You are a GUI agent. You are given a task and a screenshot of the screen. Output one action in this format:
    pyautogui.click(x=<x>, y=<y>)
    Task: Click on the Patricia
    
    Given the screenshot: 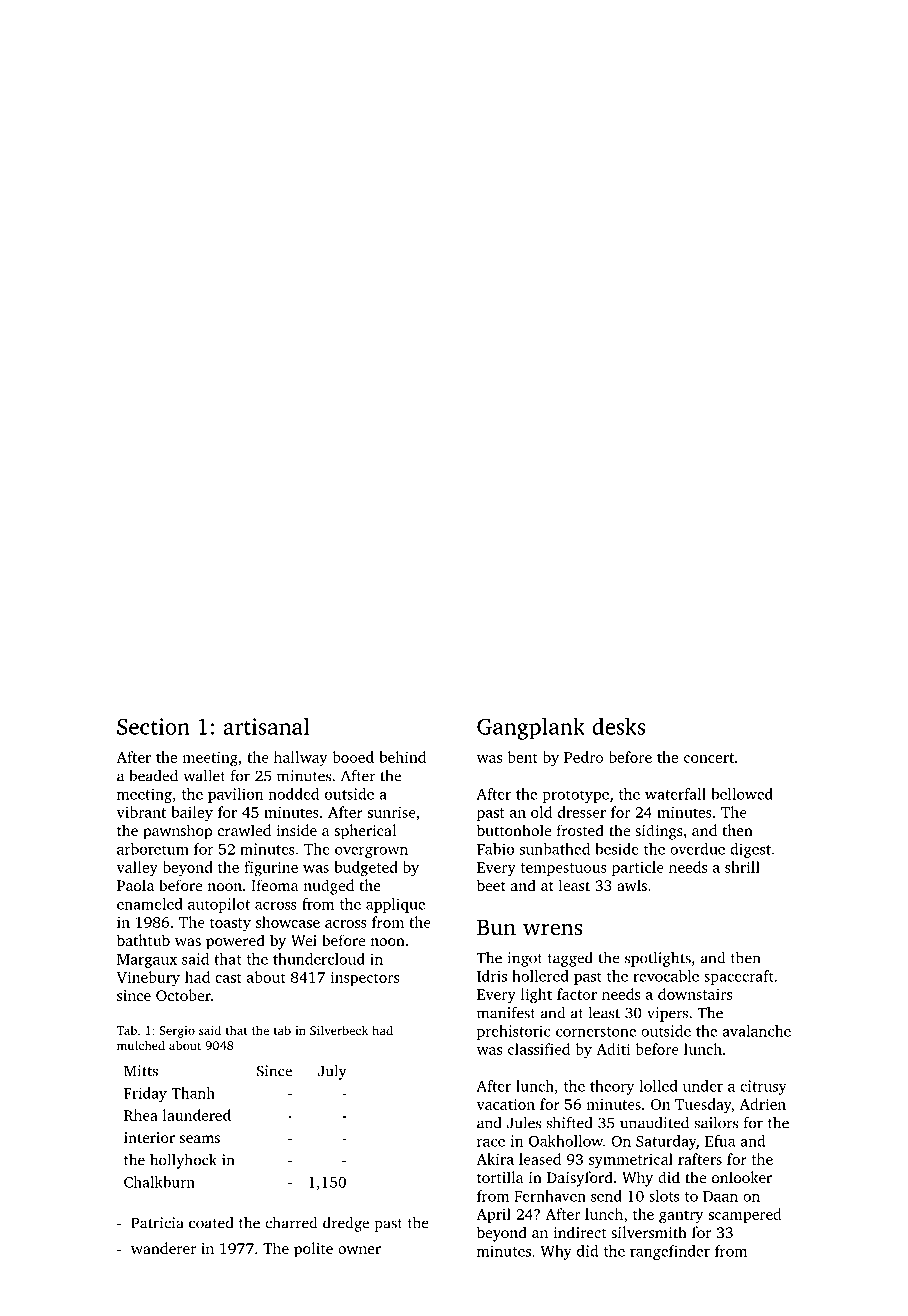 What is the action you would take?
    pyautogui.click(x=157, y=1223)
